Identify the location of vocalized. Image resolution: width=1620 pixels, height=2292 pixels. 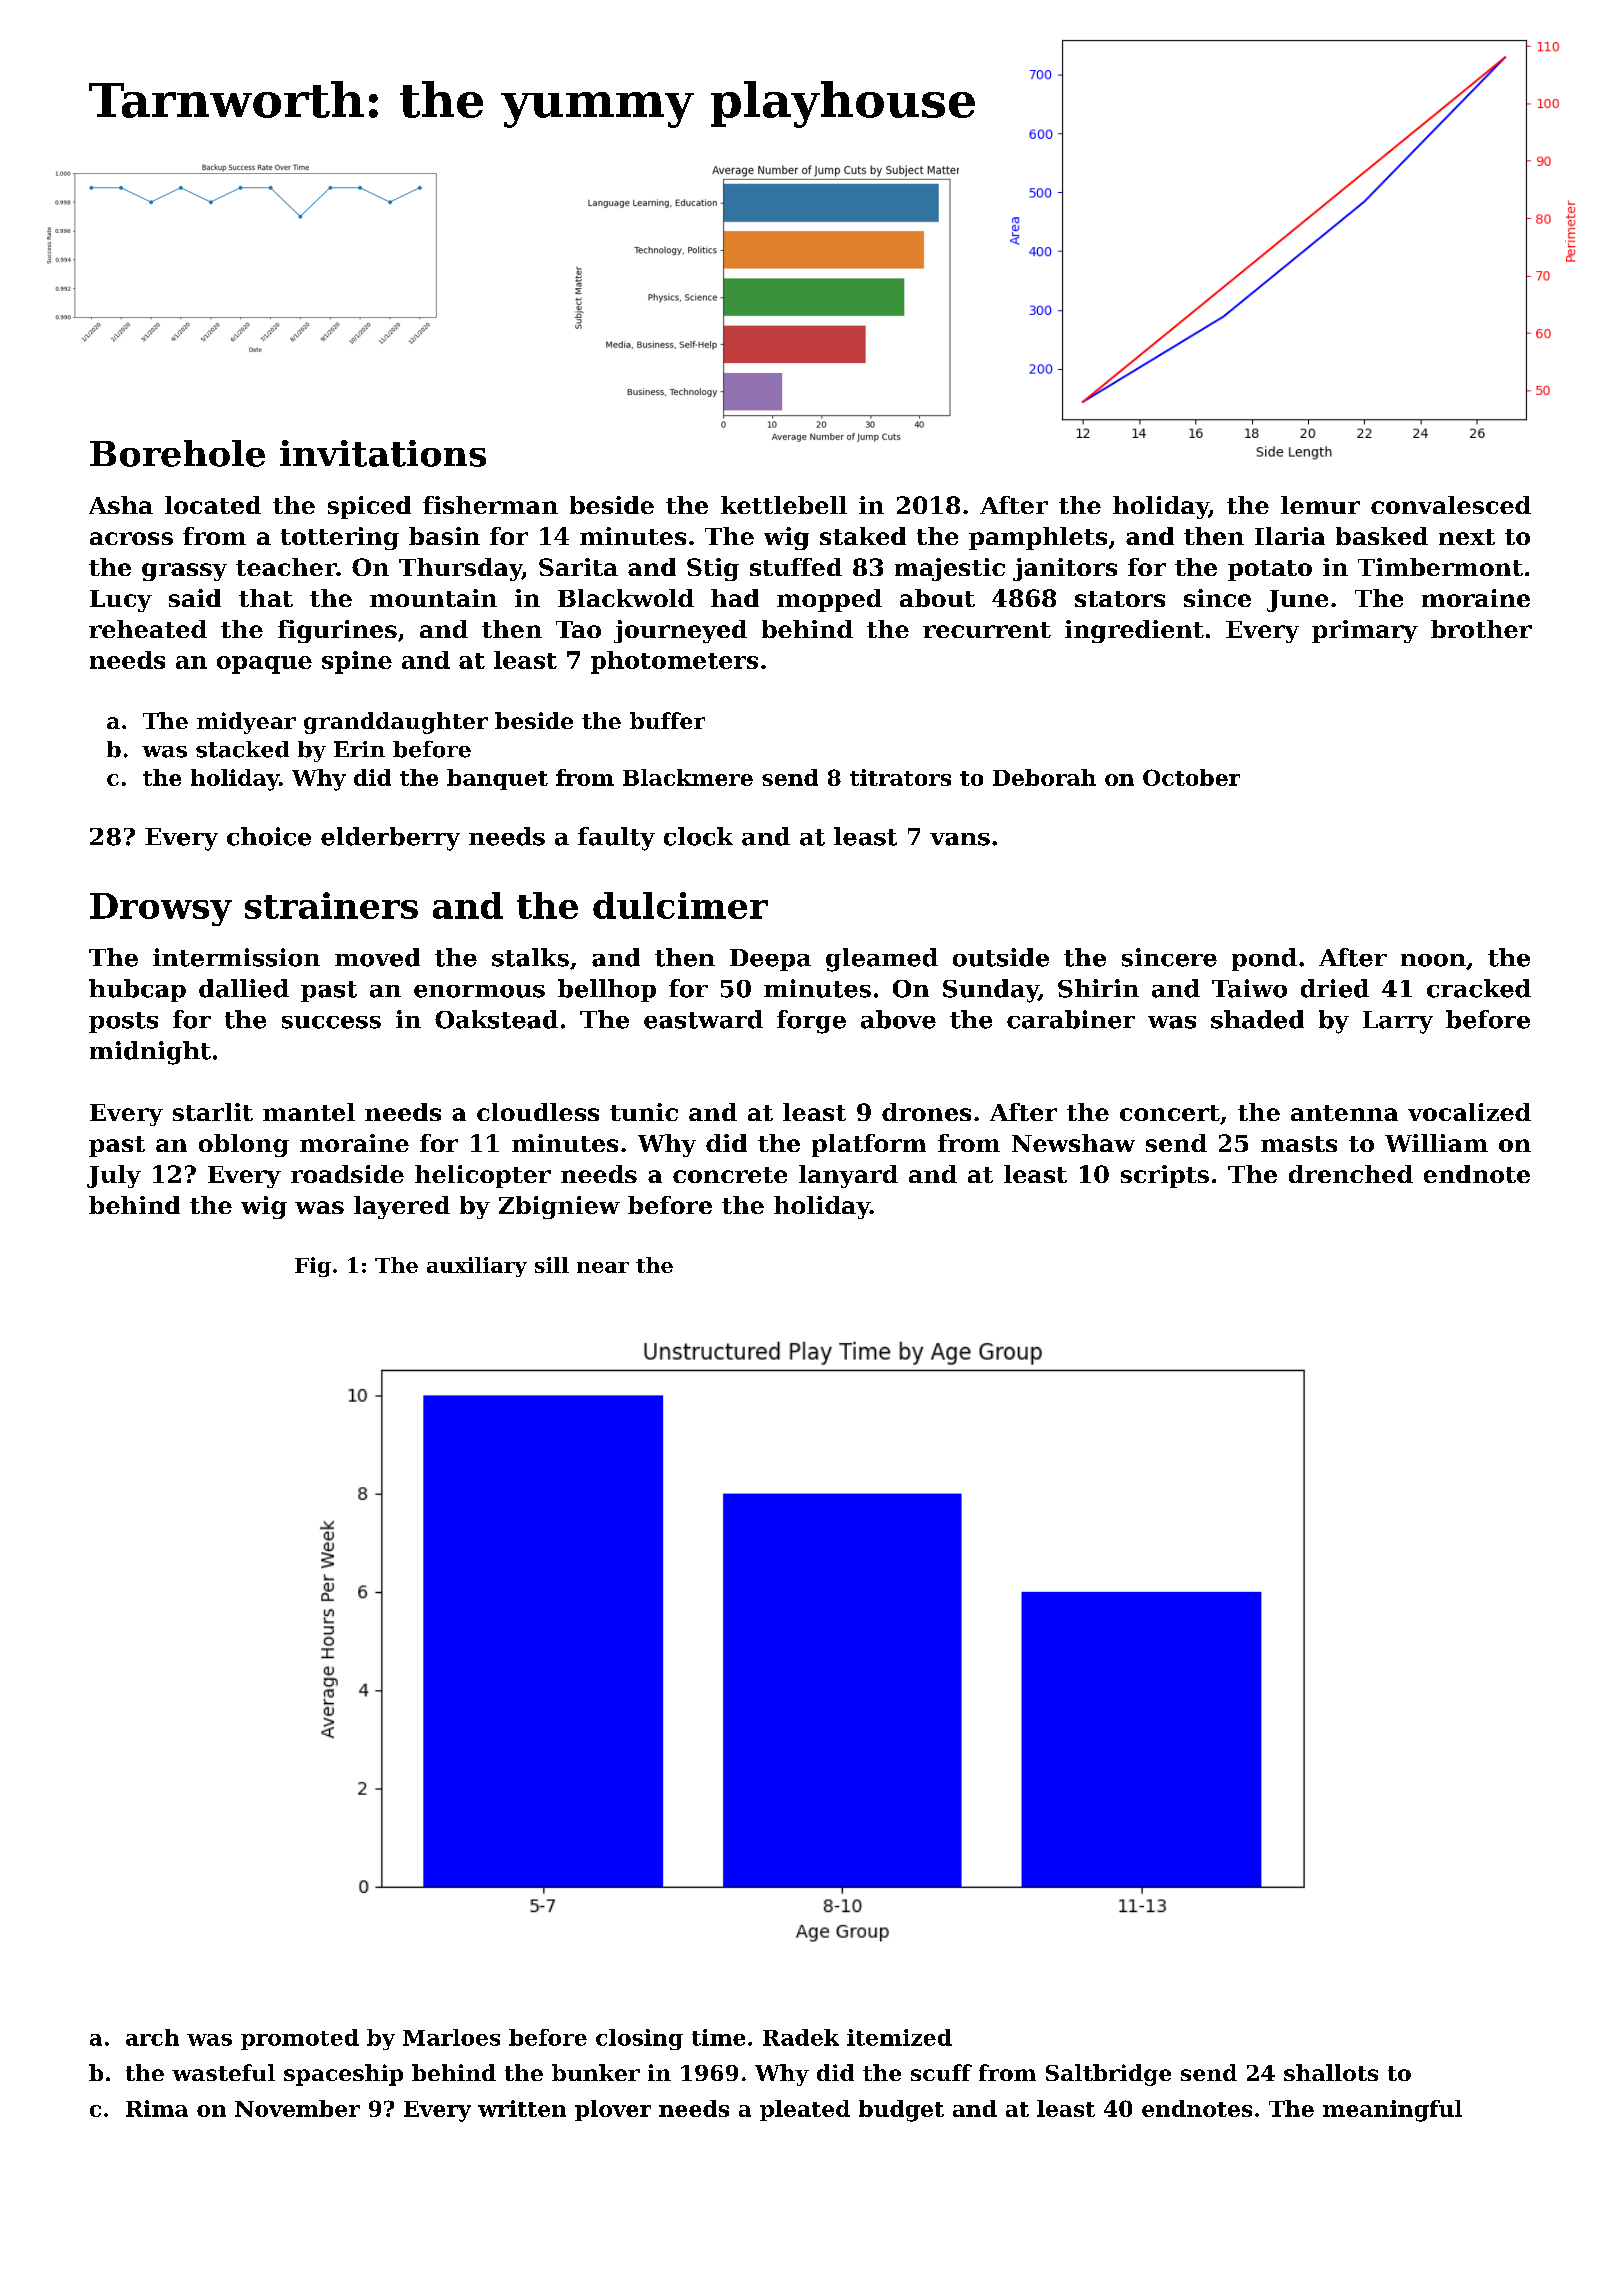
(1469, 1112).
